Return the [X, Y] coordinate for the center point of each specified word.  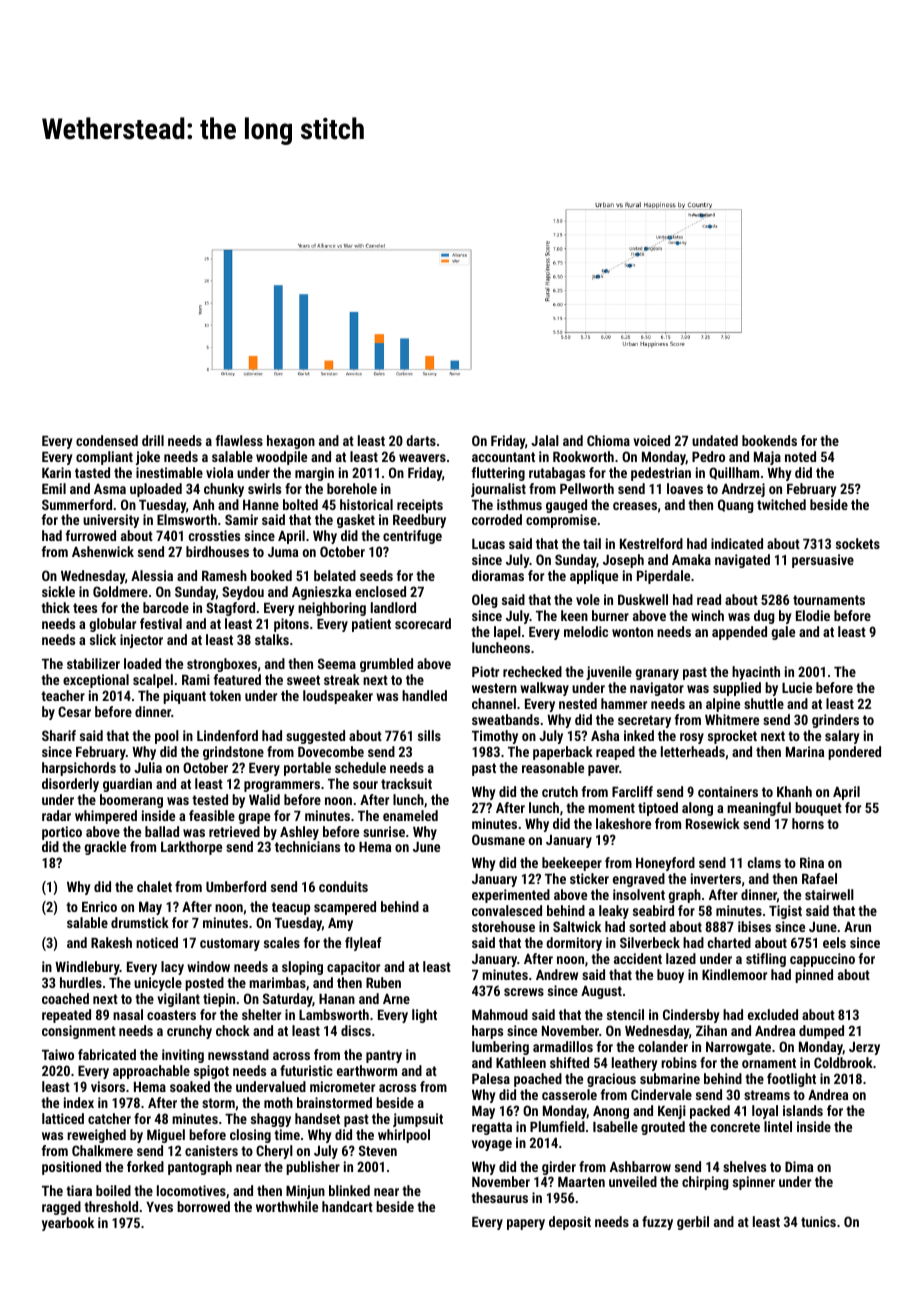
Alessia [152, 575]
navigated [742, 561]
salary [842, 737]
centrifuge [412, 537]
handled [424, 695]
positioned [71, 1168]
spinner [754, 1183]
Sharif [59, 735]
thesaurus [499, 1197]
